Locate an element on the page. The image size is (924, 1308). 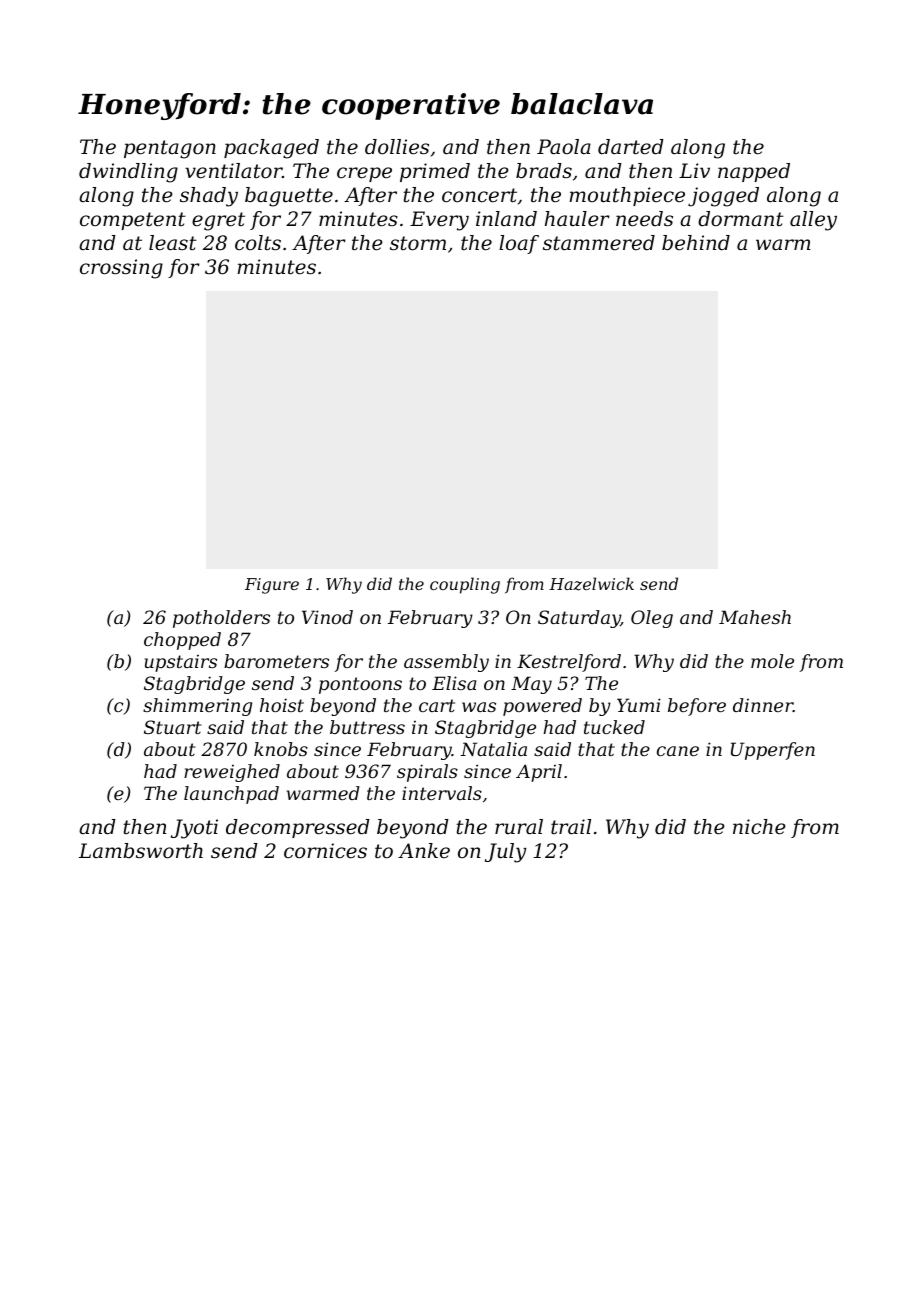
assembly is located at coordinates (446, 663).
